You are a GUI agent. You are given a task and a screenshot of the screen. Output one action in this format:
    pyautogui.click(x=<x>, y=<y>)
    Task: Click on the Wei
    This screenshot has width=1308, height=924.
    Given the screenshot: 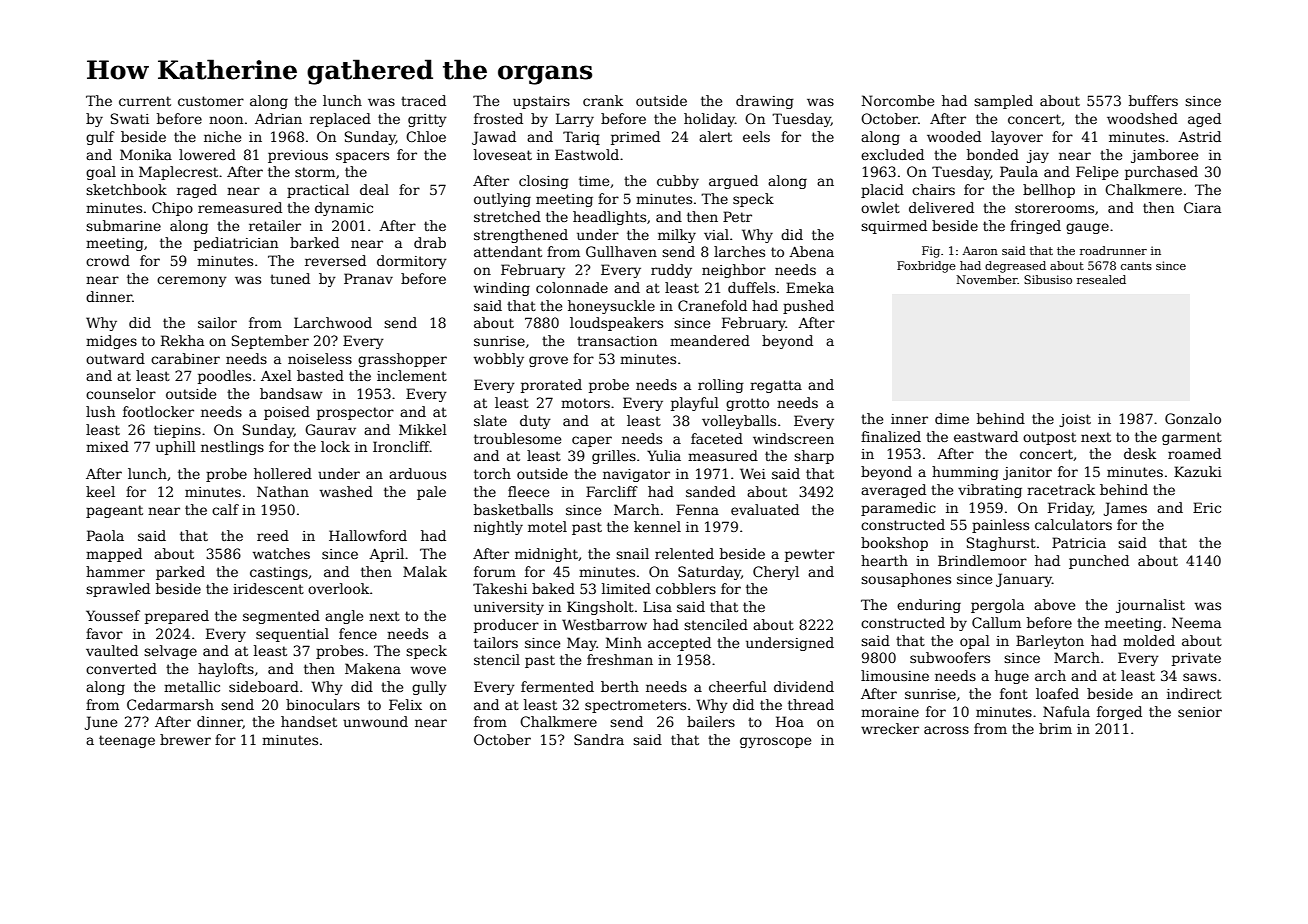 What is the action you would take?
    pyautogui.click(x=753, y=473)
